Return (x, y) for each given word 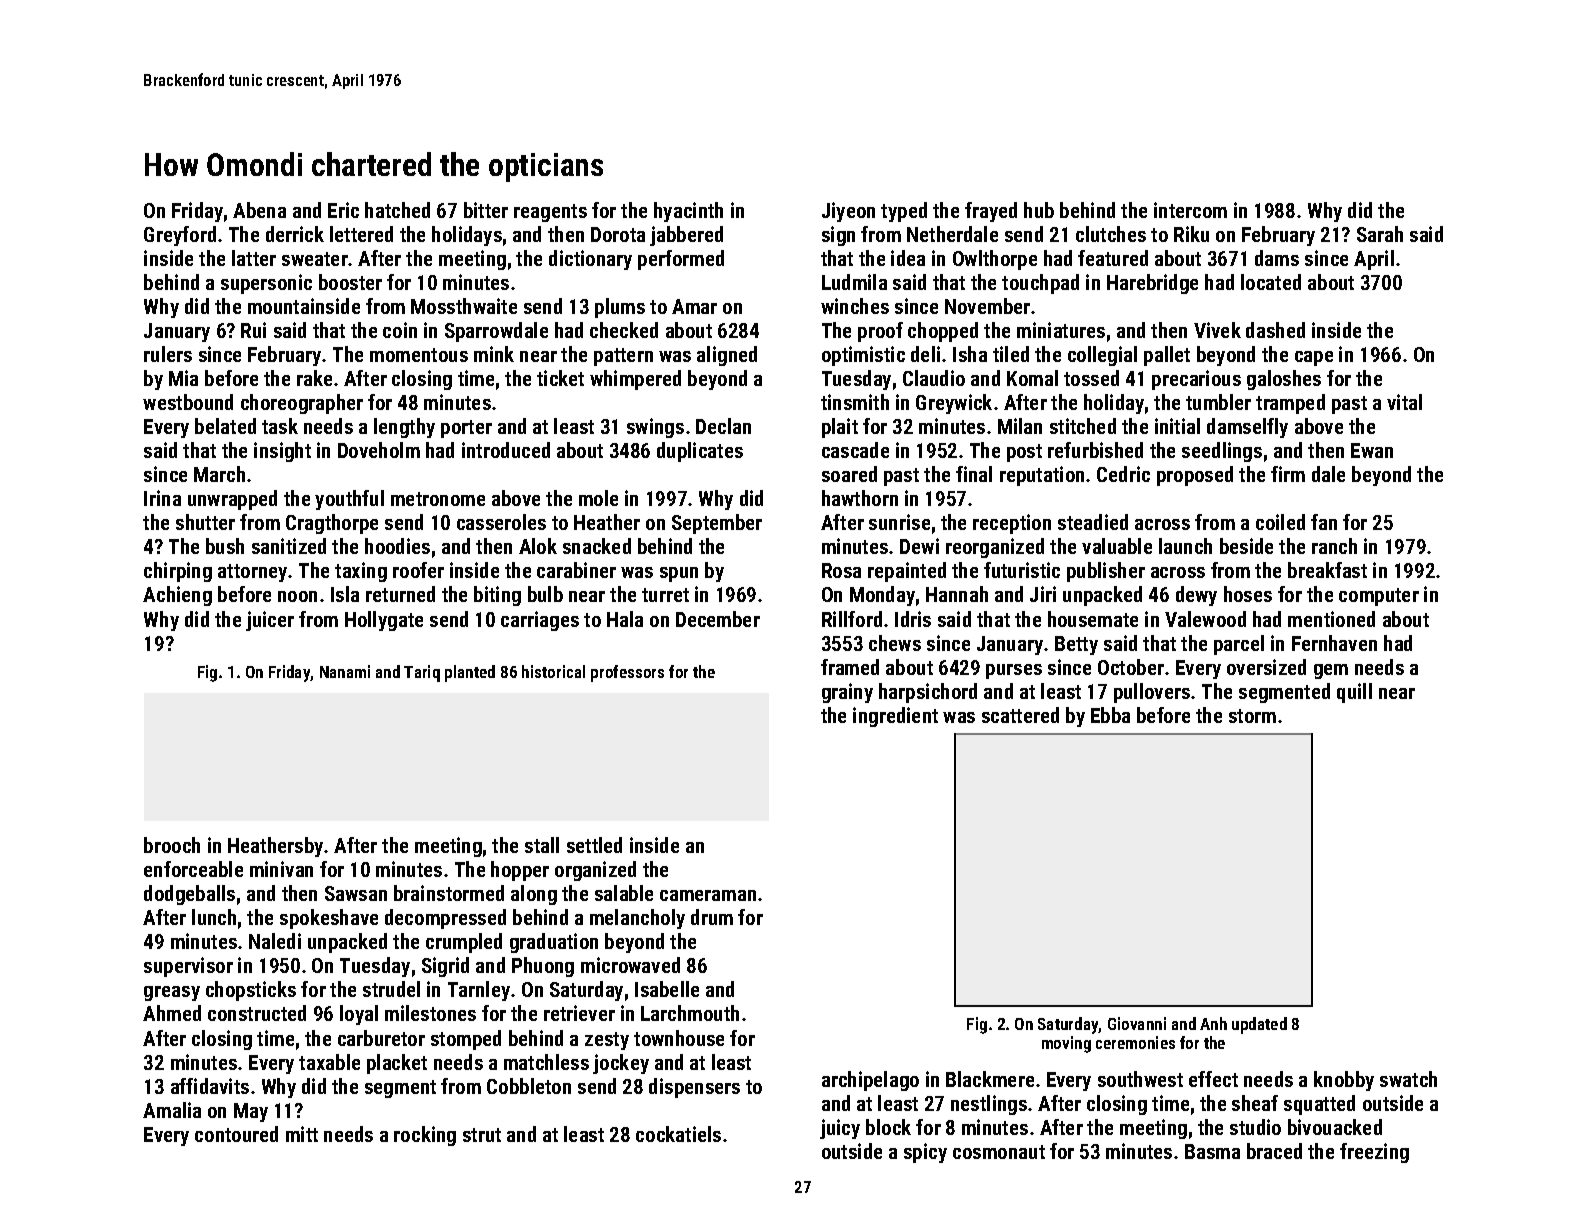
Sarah (1380, 234)
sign (838, 236)
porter (466, 429)
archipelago (870, 1081)
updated (1259, 1025)
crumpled (464, 943)
